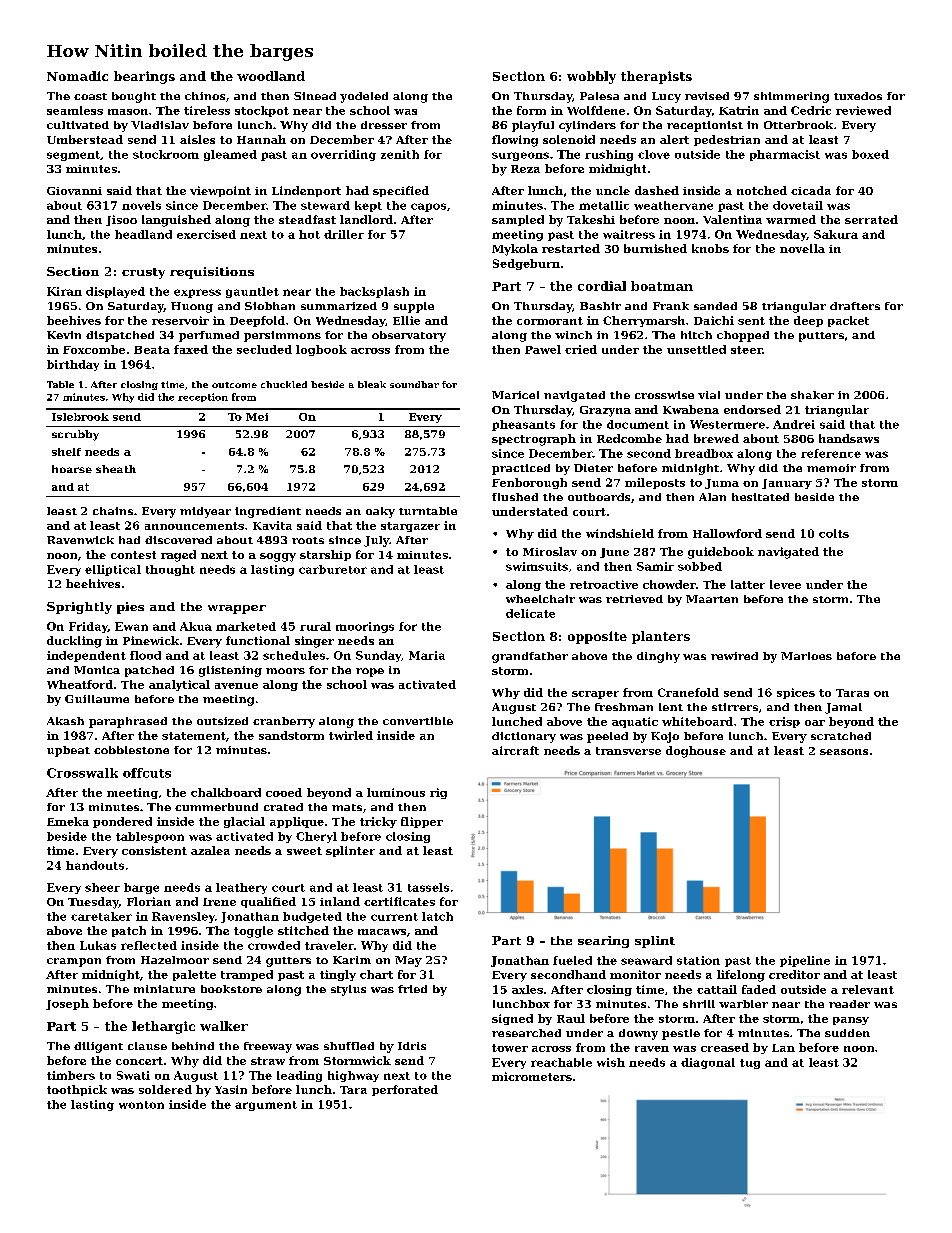 This document has height=1233, width=952. What do you see at coordinates (144, 77) in the document?
I see `bearings` at bounding box center [144, 77].
